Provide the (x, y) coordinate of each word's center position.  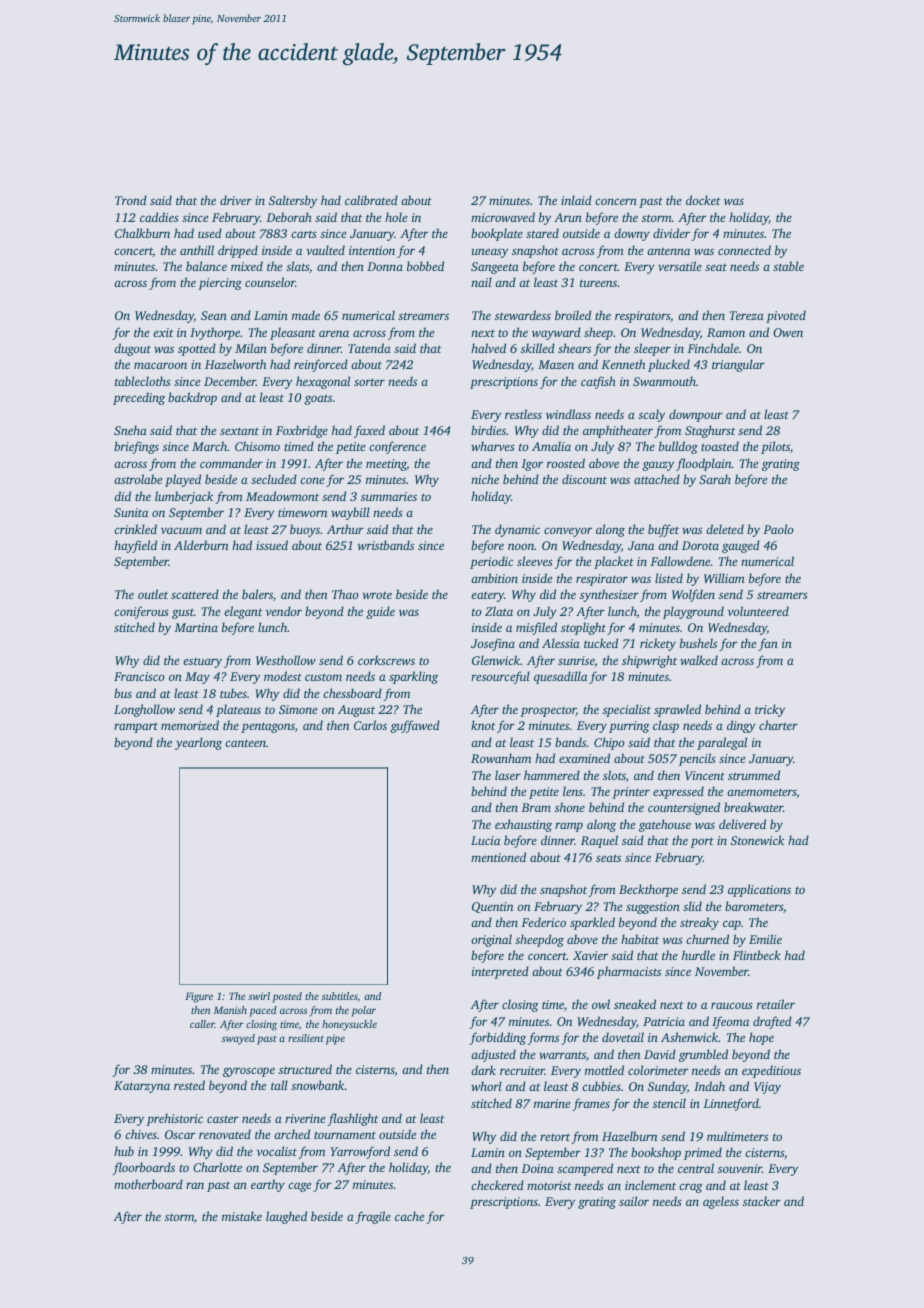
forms (543, 1038)
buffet (663, 530)
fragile (373, 1217)
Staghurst (710, 431)
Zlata (499, 611)
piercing (220, 284)
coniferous (141, 612)
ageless (721, 1202)
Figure (199, 997)
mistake (242, 1216)
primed (703, 1153)
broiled (573, 315)
